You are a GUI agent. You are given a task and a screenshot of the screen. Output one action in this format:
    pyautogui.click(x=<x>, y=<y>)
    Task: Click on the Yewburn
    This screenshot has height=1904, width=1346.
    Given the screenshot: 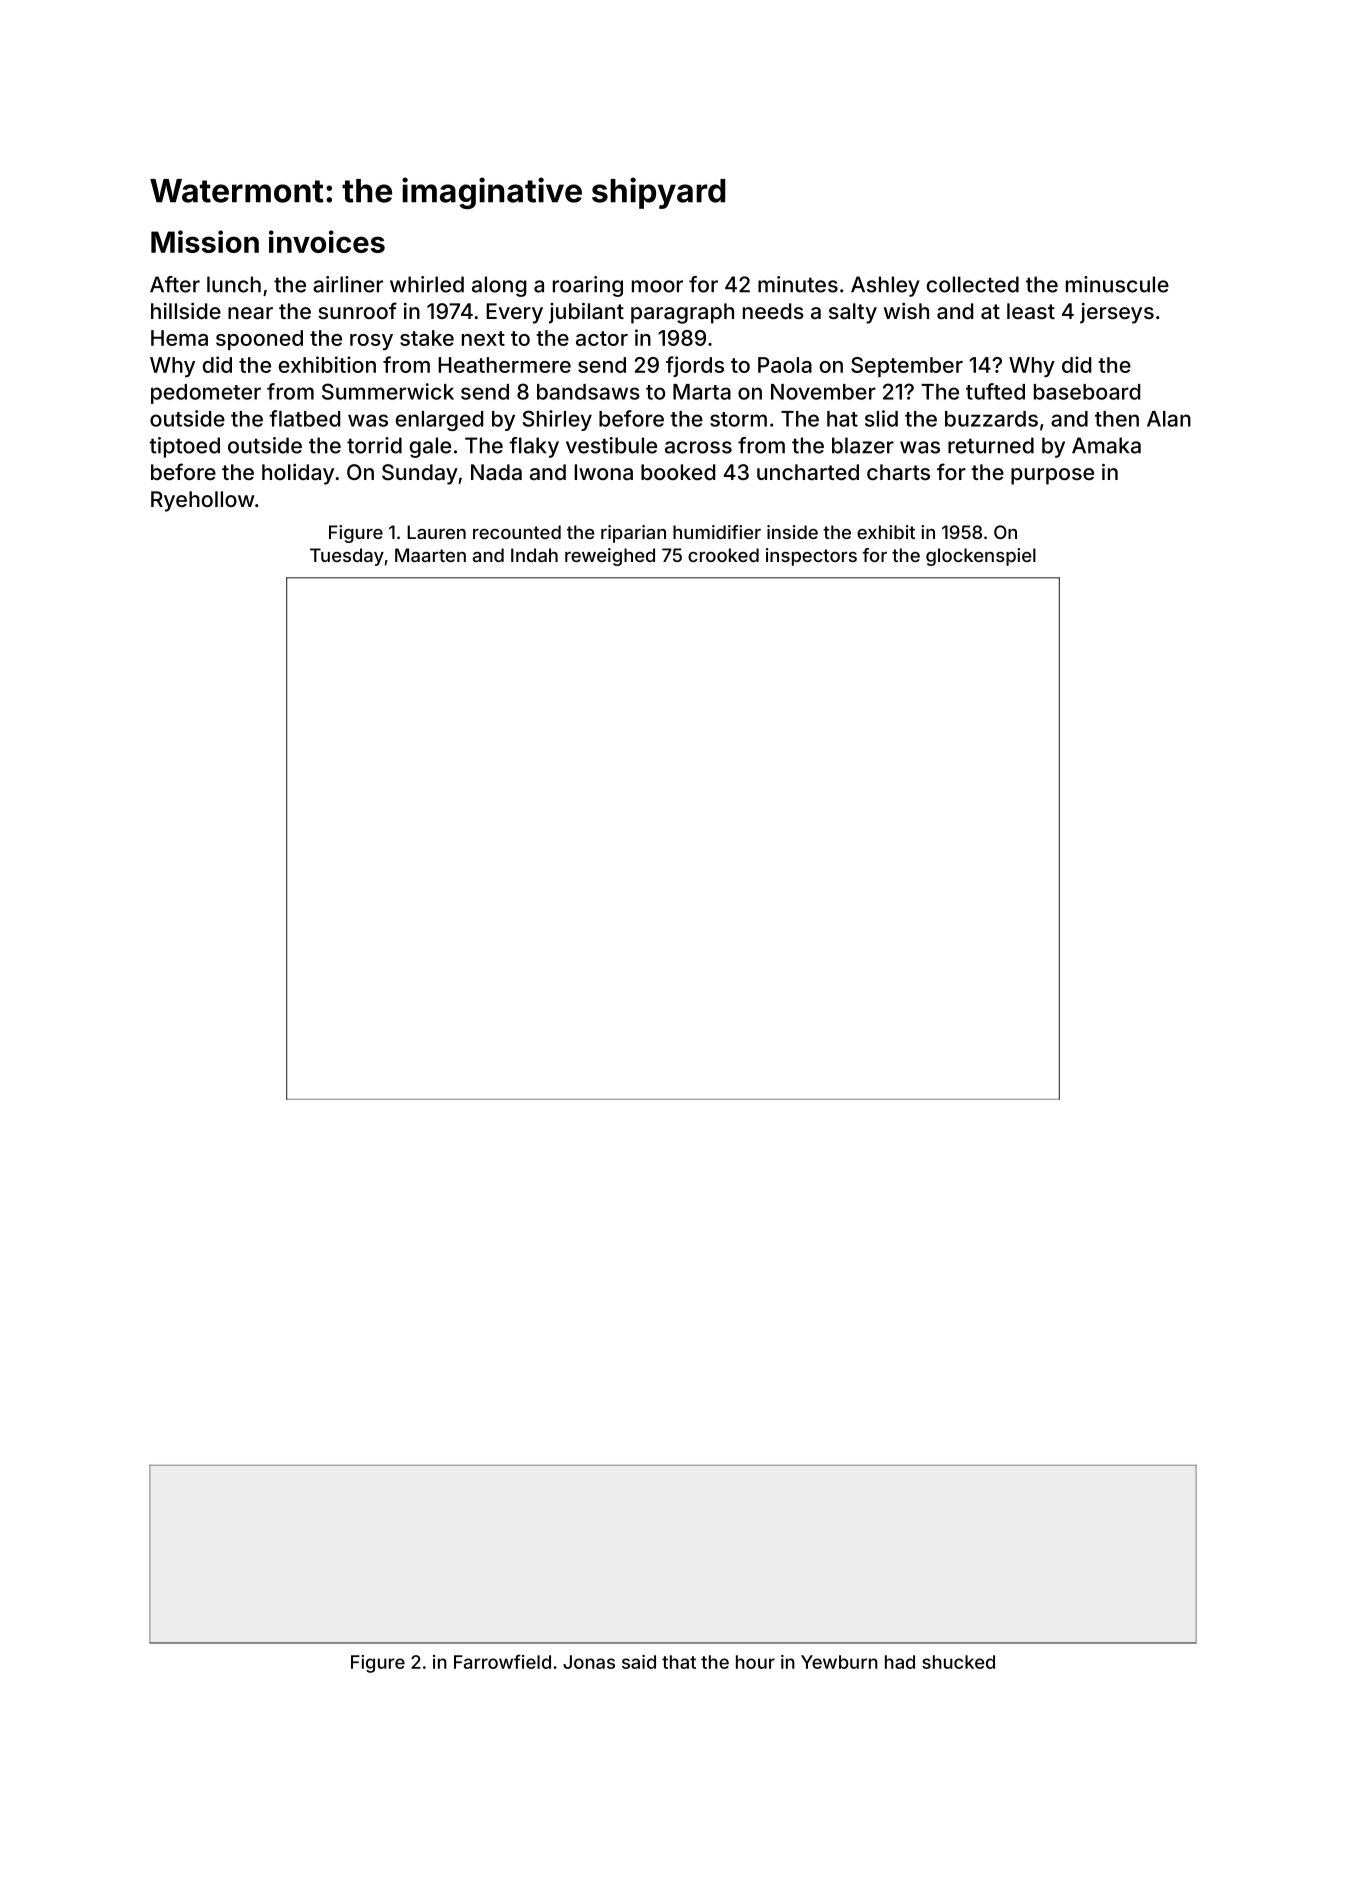 What is the action you would take?
    pyautogui.click(x=839, y=1662)
